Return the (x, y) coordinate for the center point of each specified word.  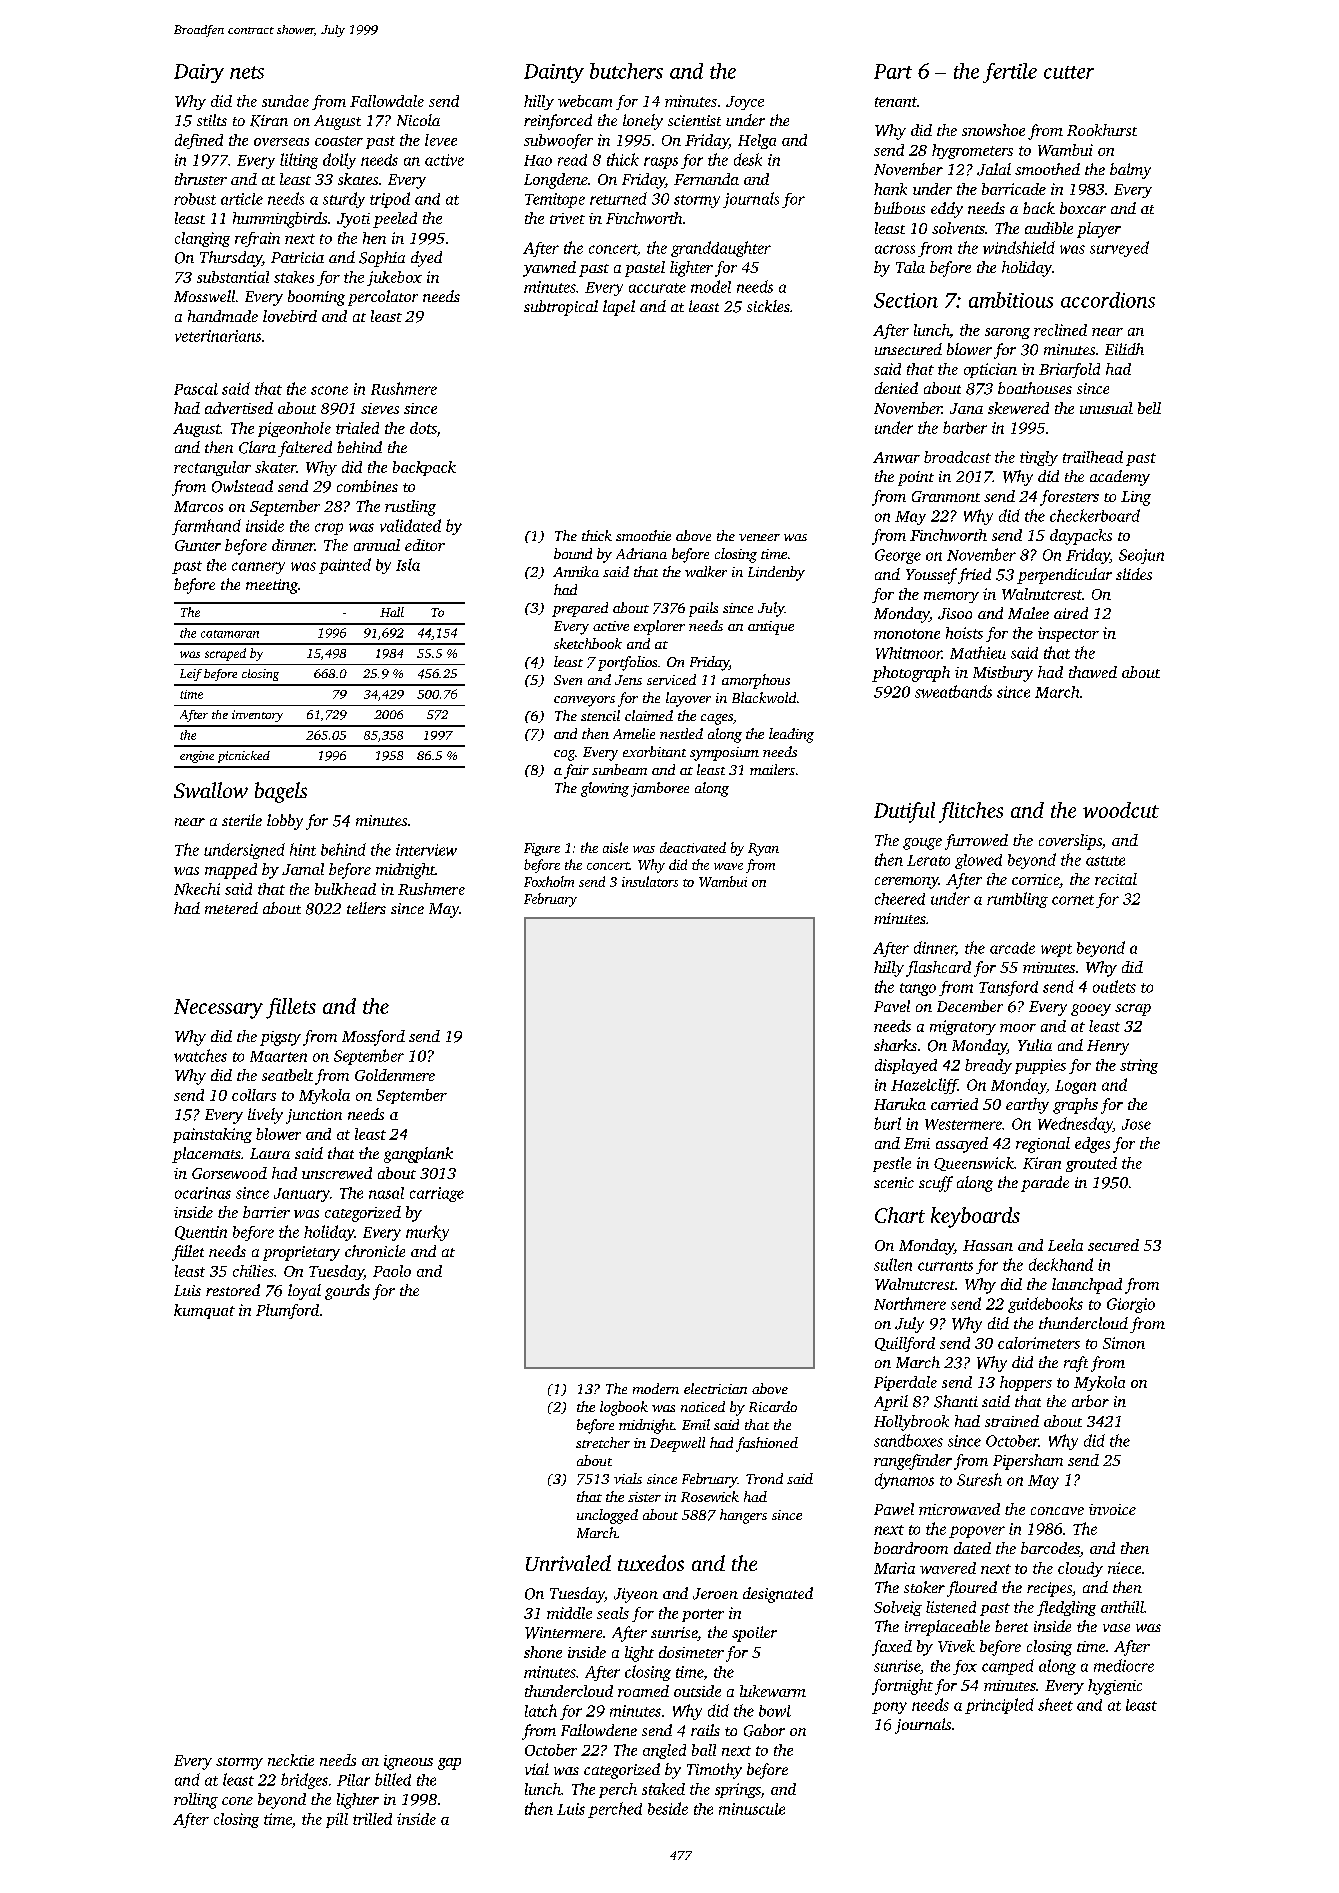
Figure (542, 849)
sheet (1055, 1704)
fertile (1010, 73)
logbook (624, 1408)
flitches (971, 812)
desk (748, 159)
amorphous (756, 681)
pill (337, 1820)
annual (377, 545)
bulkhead (345, 889)
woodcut (1121, 810)
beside (668, 1808)
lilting (299, 161)
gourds (347, 1292)
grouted (1091, 1164)
